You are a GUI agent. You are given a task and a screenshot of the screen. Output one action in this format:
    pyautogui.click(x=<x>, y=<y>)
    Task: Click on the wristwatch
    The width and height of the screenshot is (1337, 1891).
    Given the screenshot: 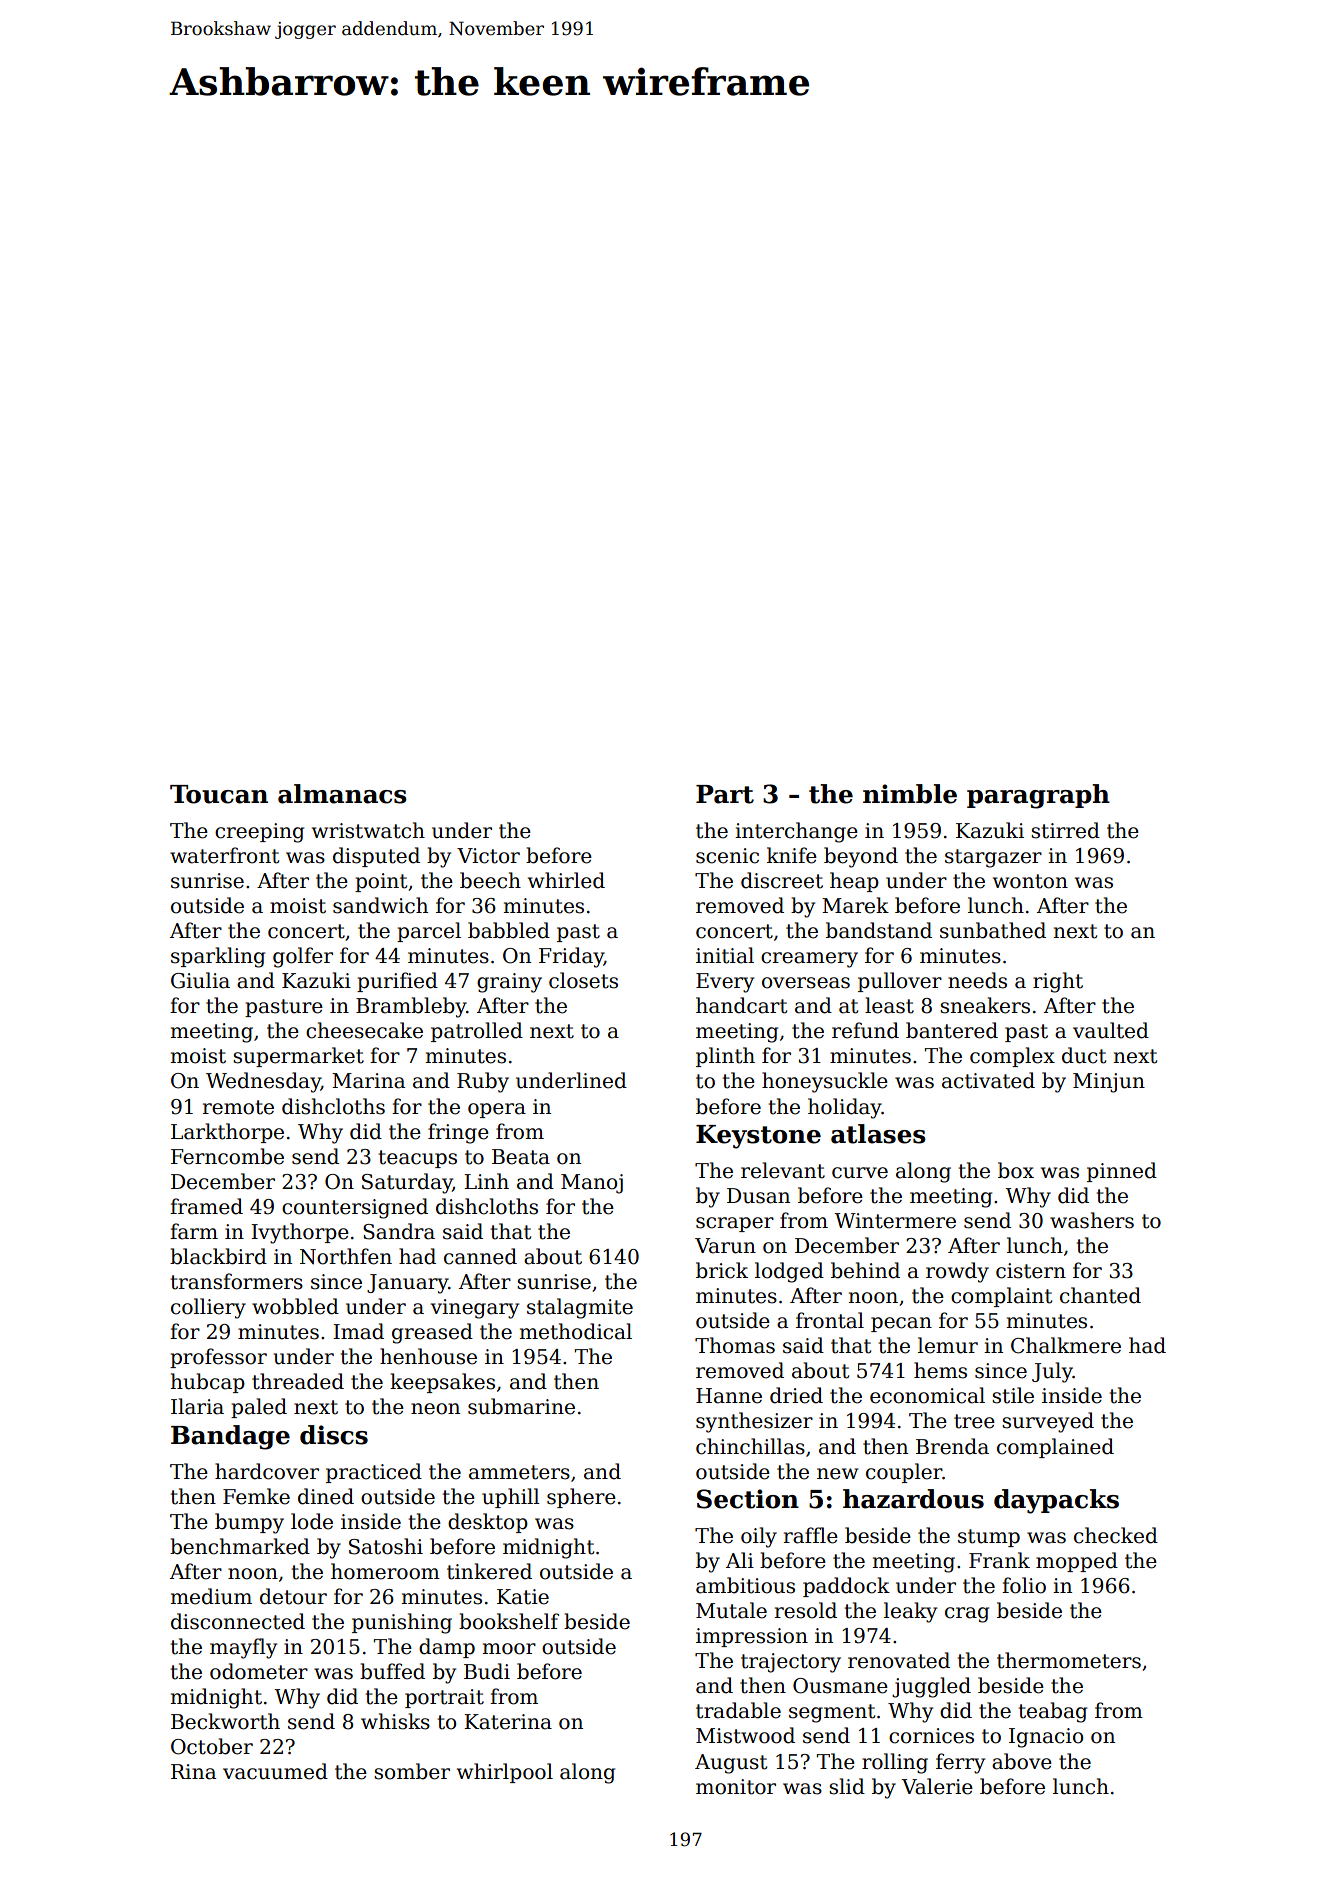 What is the action you would take?
    pyautogui.click(x=368, y=830)
